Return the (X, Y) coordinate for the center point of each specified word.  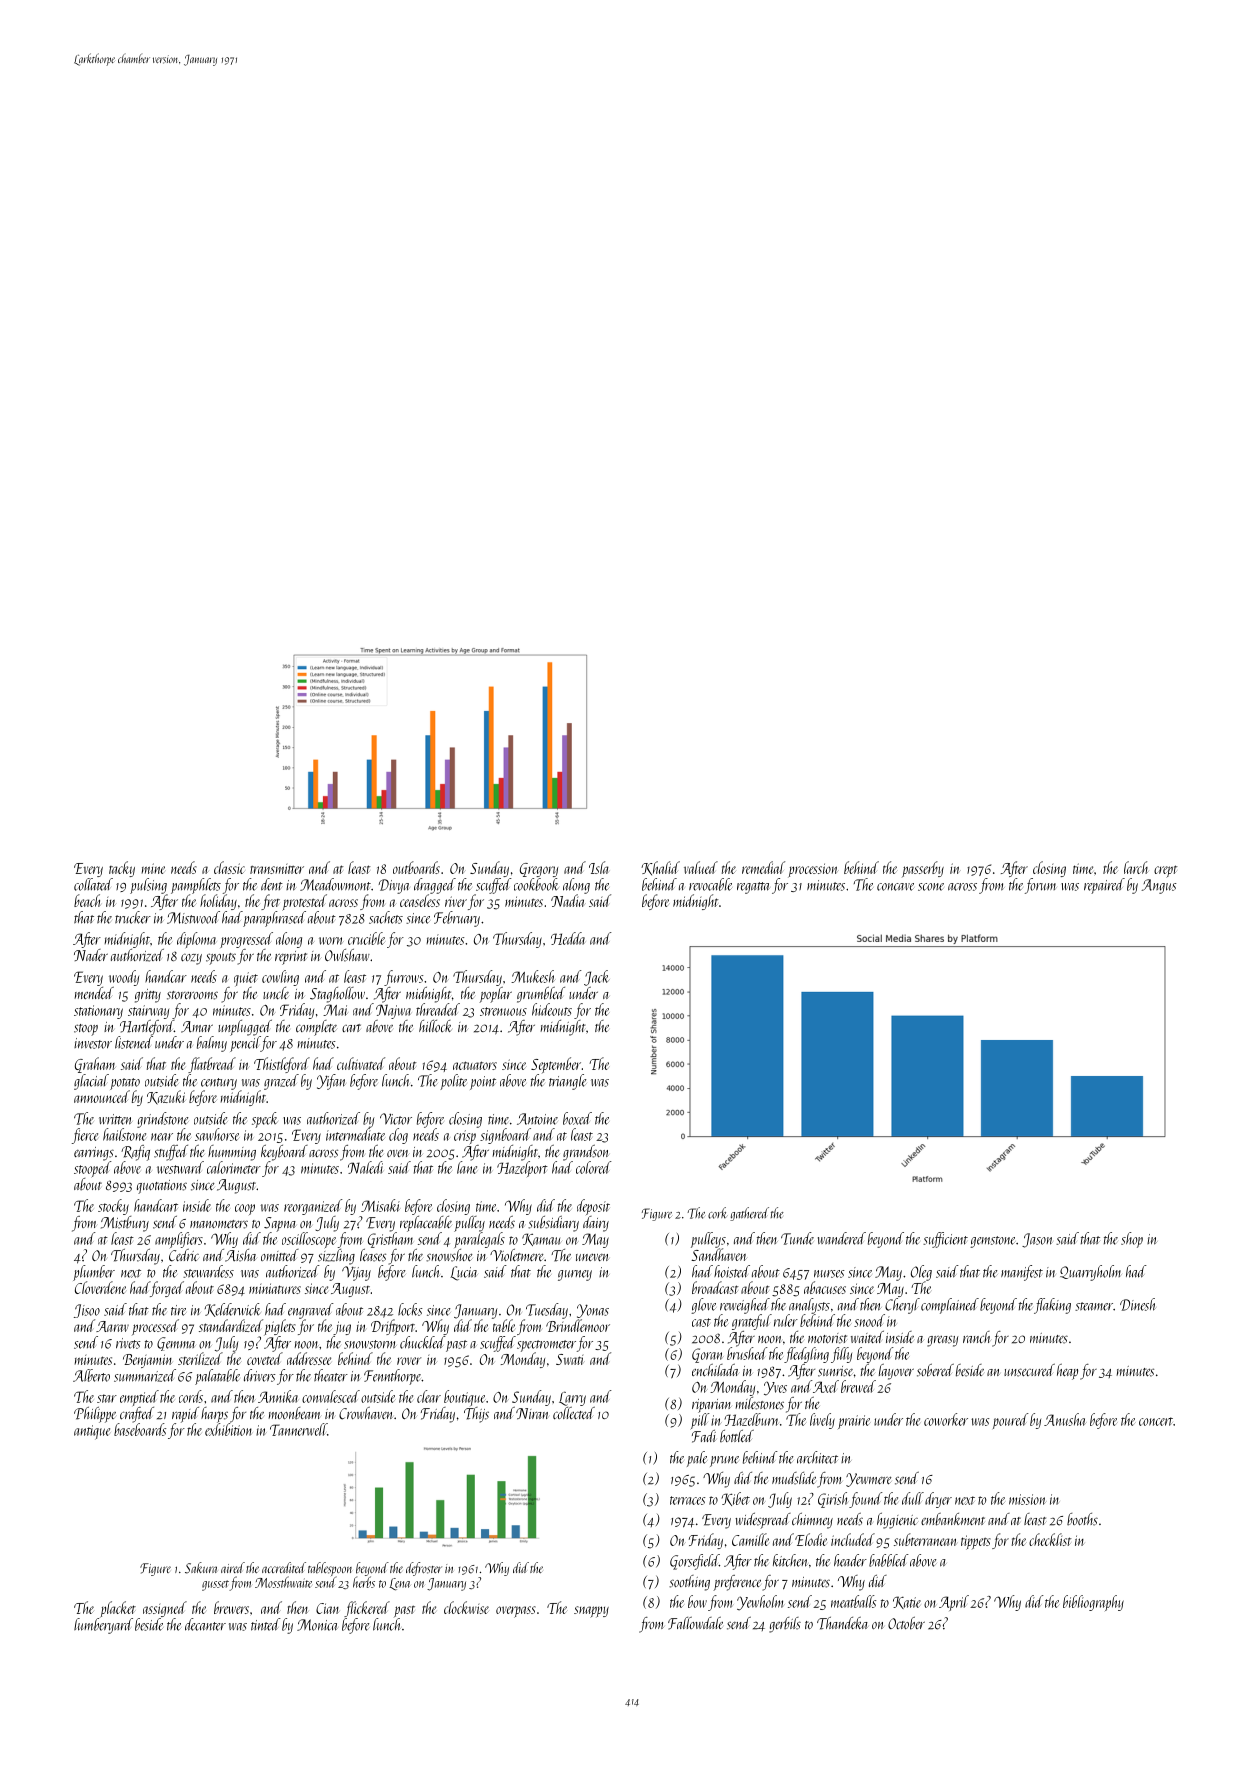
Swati (569, 1359)
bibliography (1093, 1603)
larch (1136, 867)
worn (331, 941)
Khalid (660, 868)
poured (1011, 1421)
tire (178, 1310)
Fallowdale (695, 1623)
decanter (205, 1624)
